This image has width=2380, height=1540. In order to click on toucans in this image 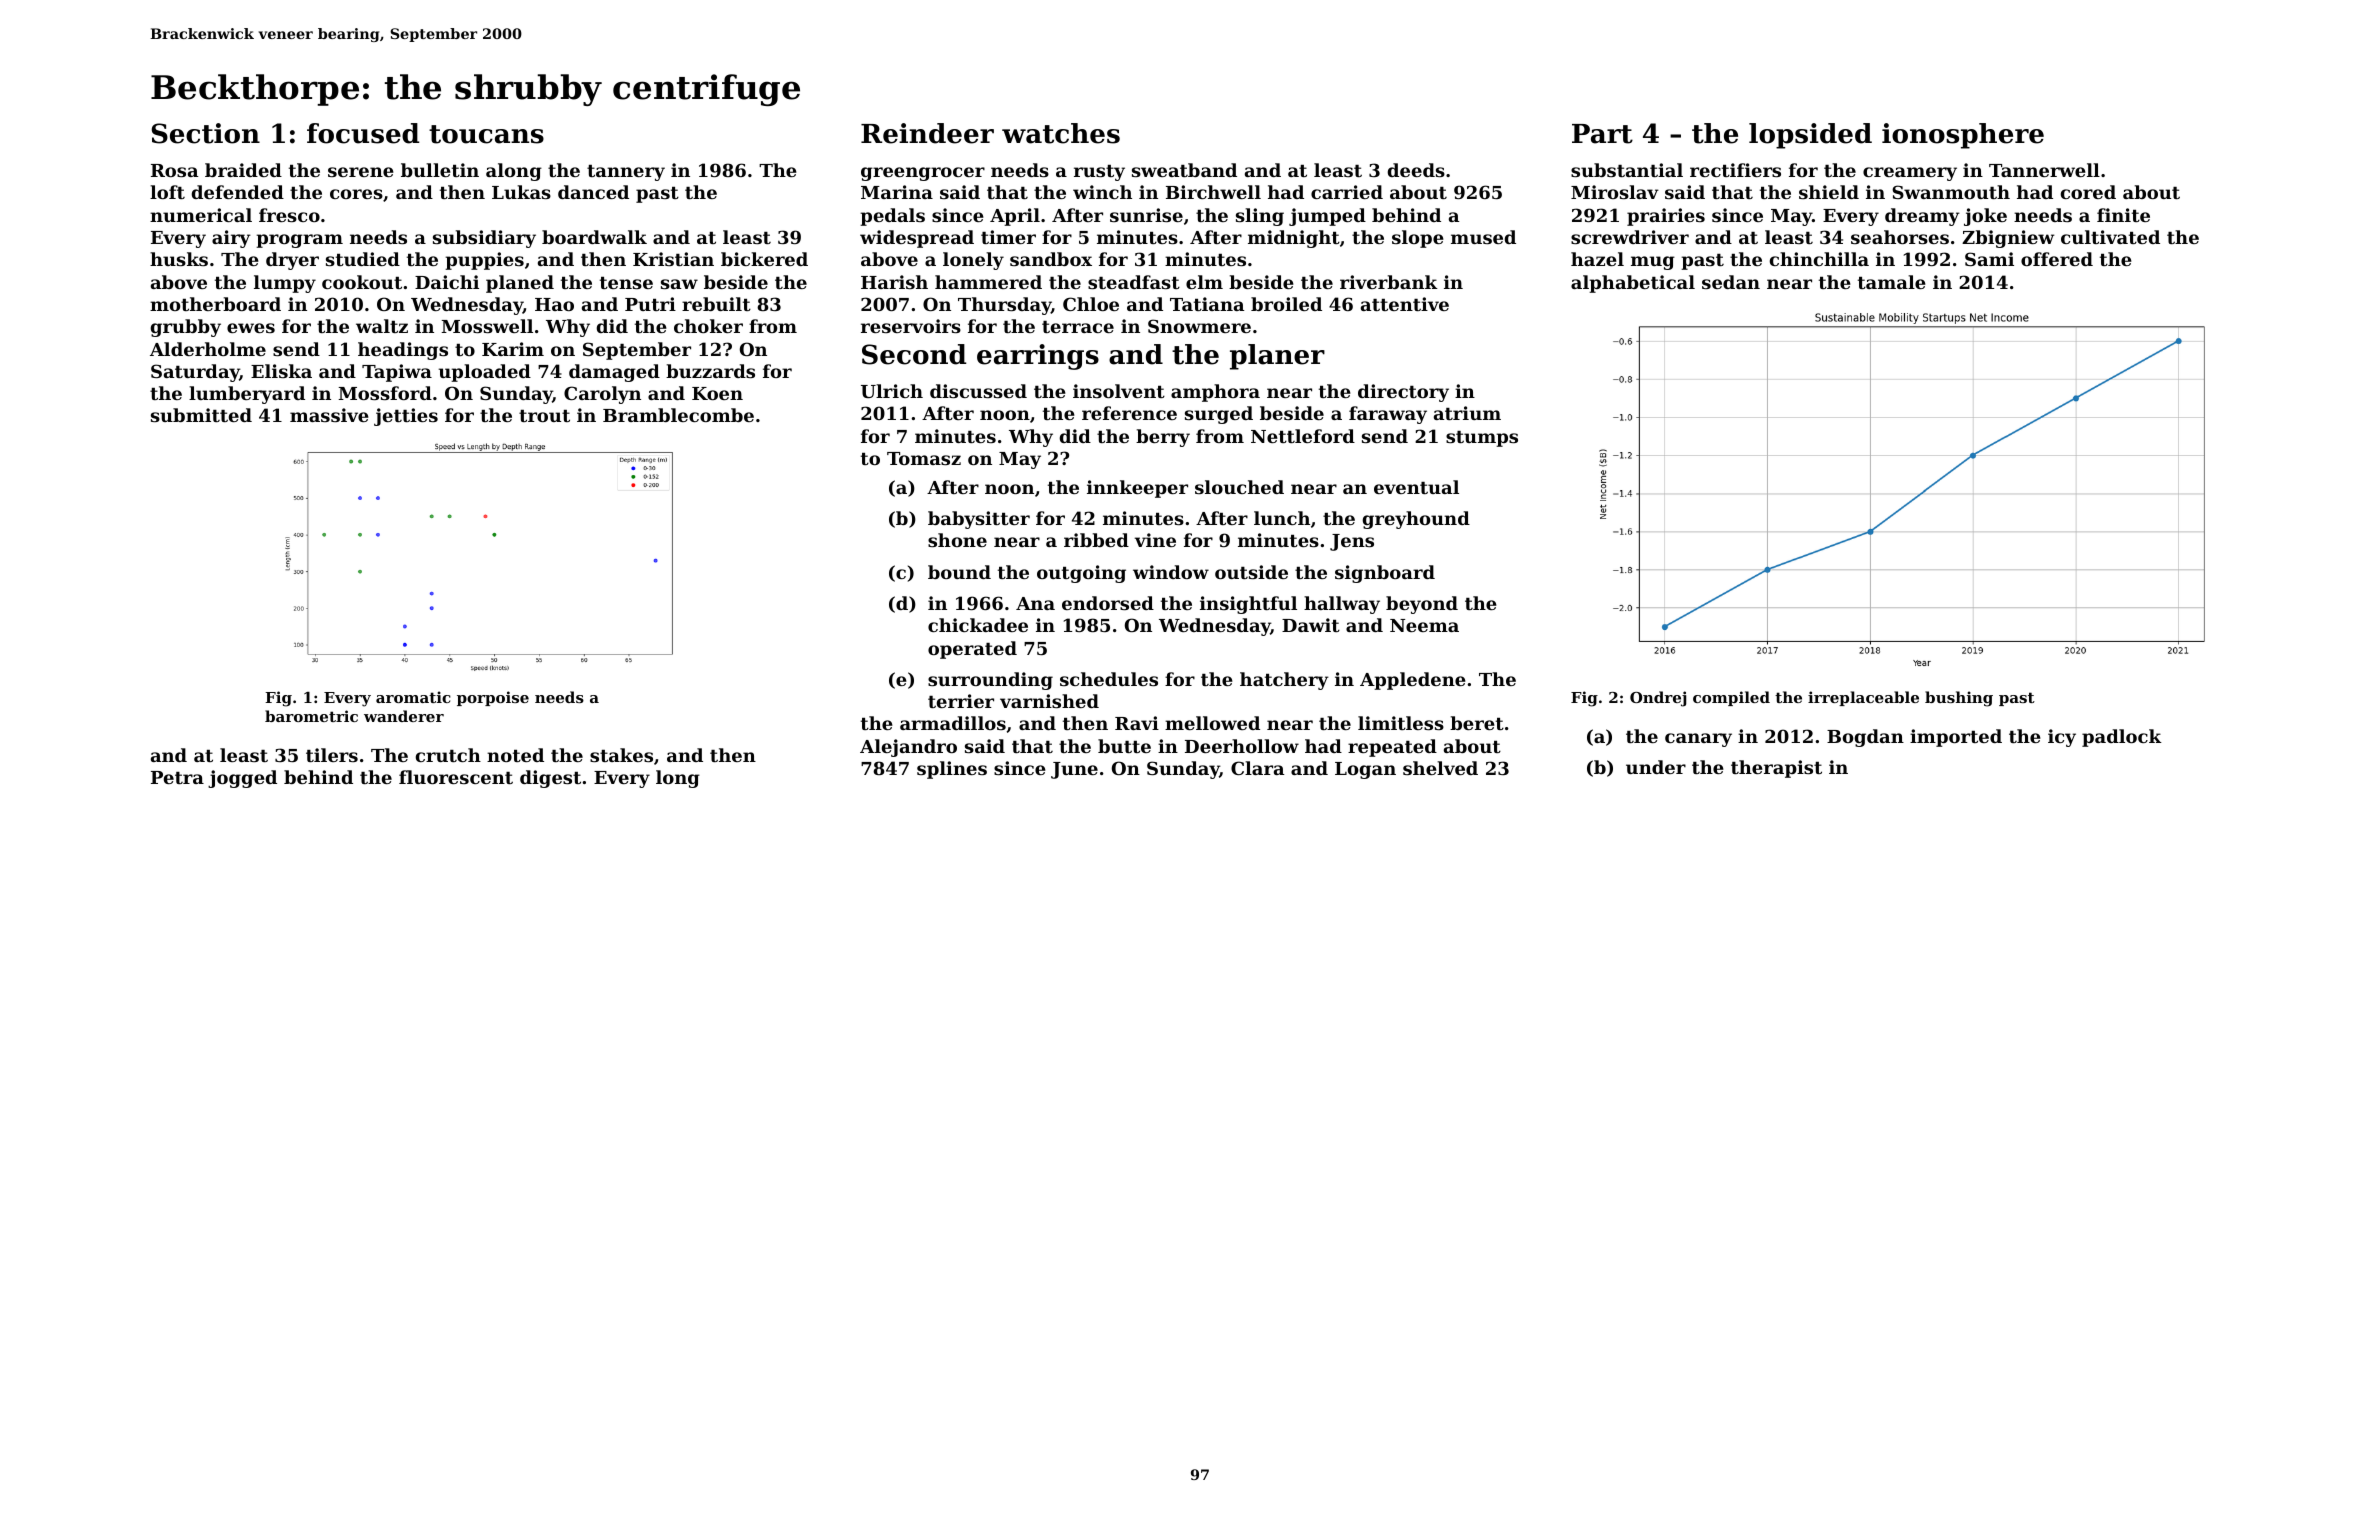, I will do `click(486, 134)`.
